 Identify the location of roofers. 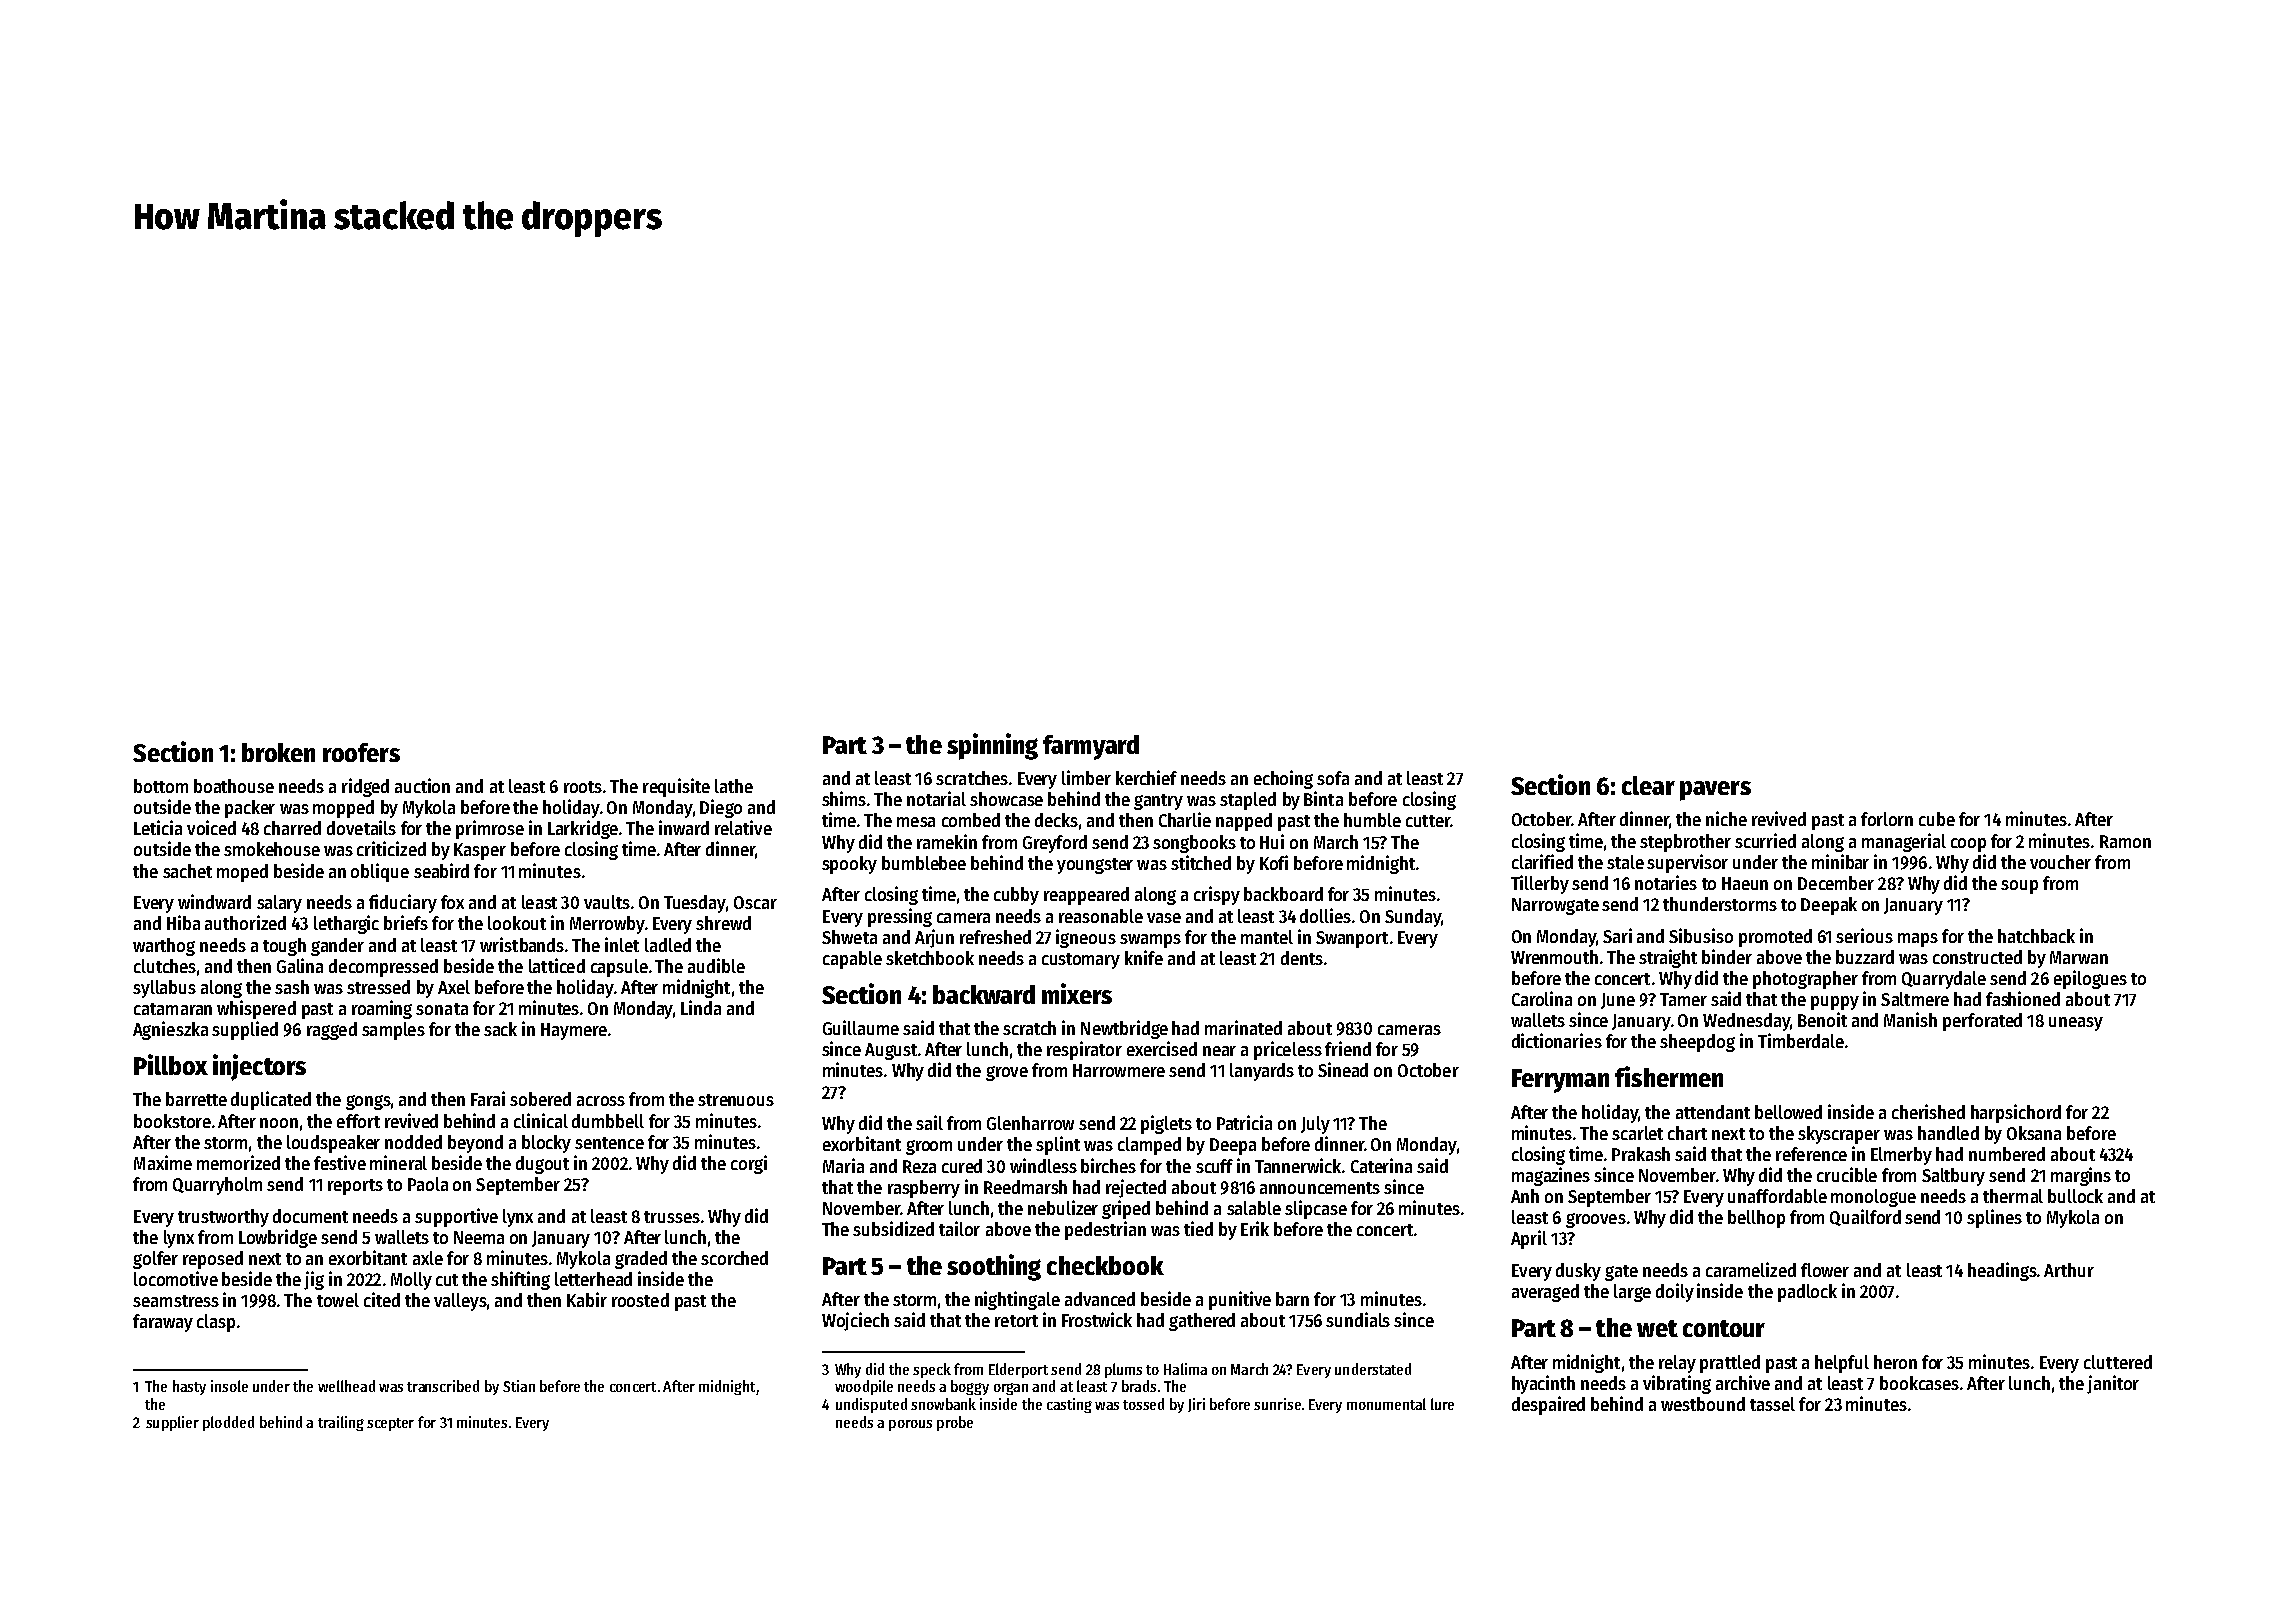
(361, 752).
